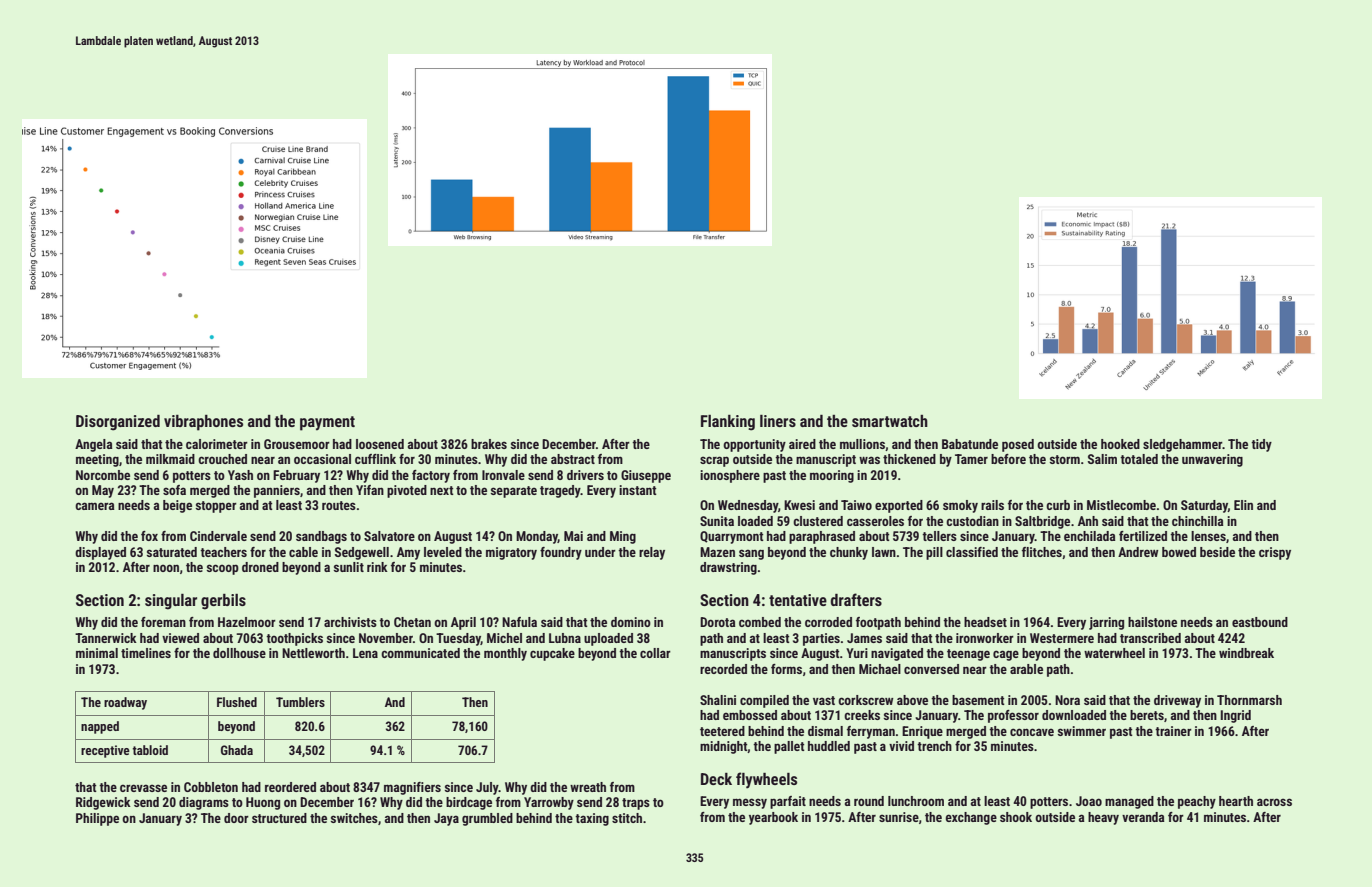 The image size is (1372, 887). I want to click on recorded, so click(723, 669).
